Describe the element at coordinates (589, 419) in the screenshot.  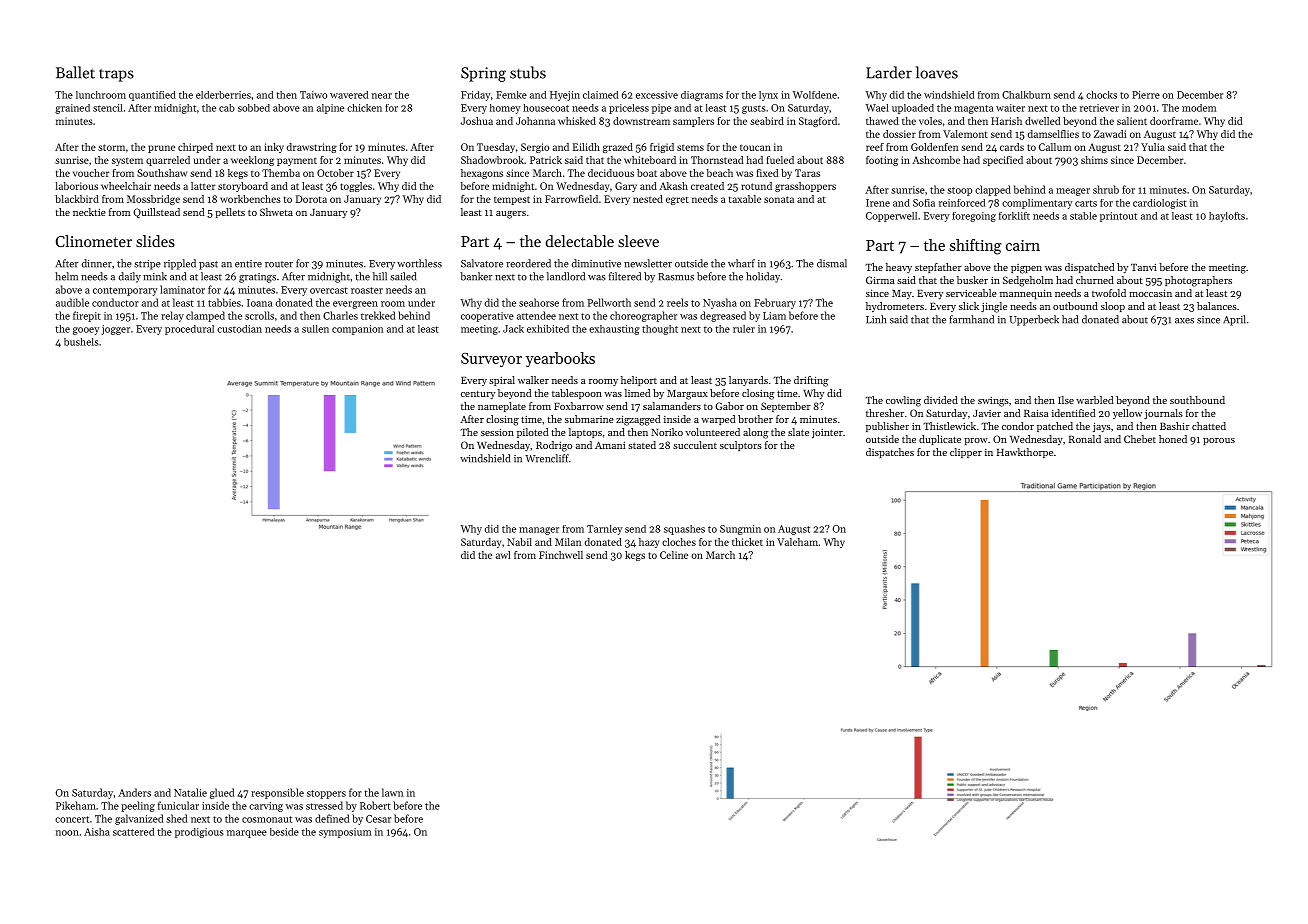
I see `submarine` at that location.
